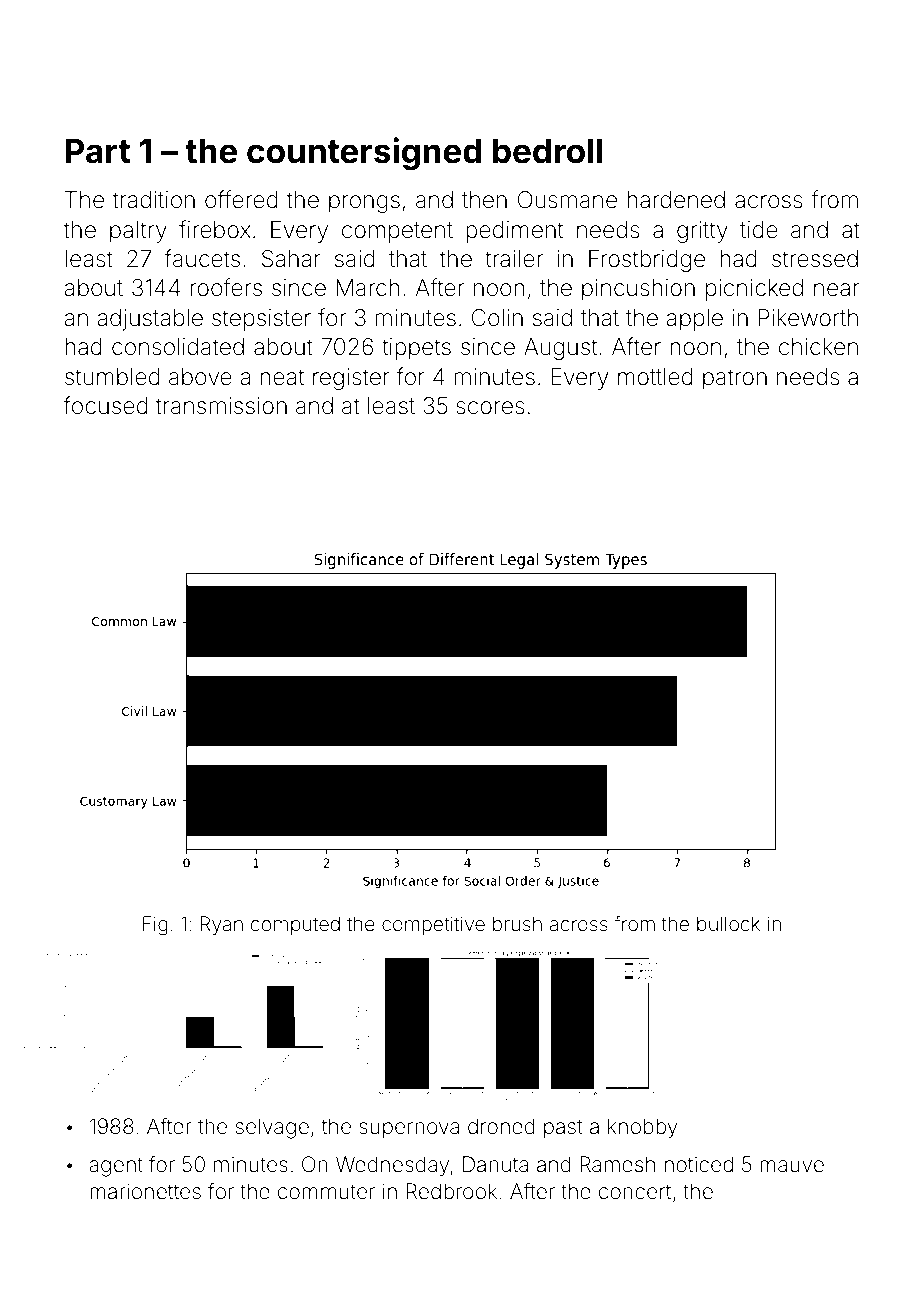 The height and width of the screenshot is (1314, 924). What do you see at coordinates (364, 153) in the screenshot?
I see `countersigned` at bounding box center [364, 153].
